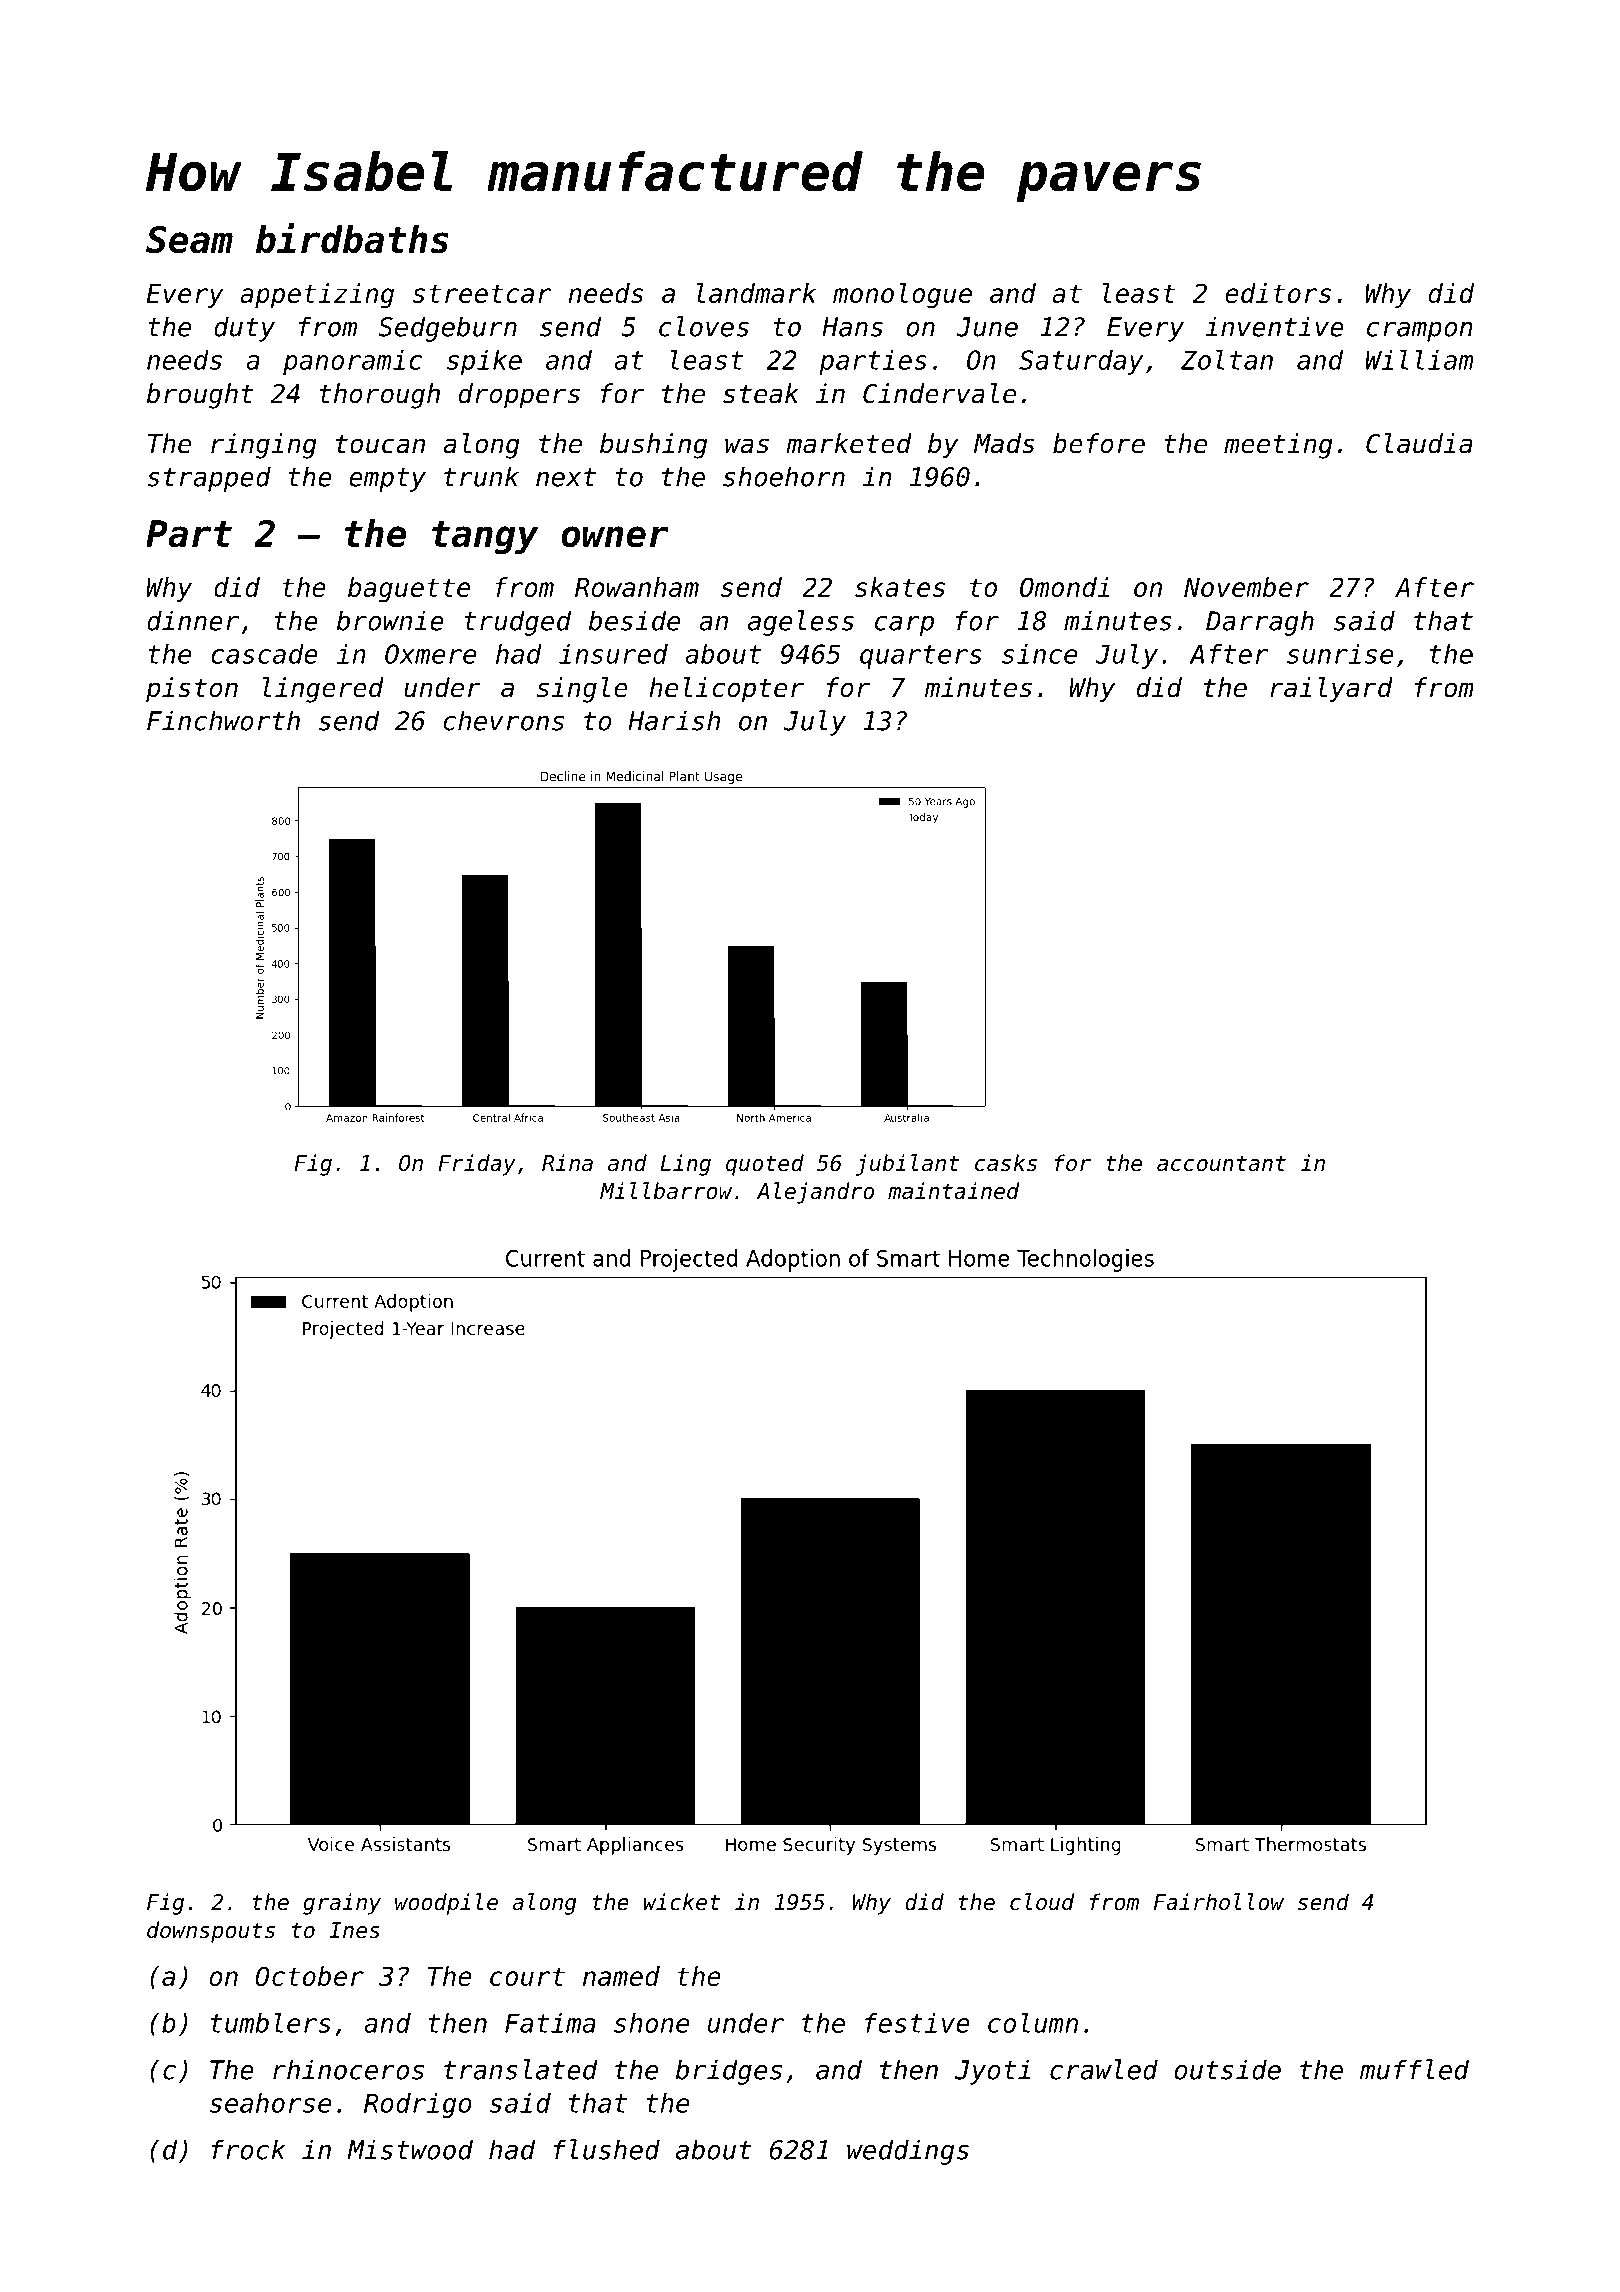  I want to click on strapped, so click(209, 479).
